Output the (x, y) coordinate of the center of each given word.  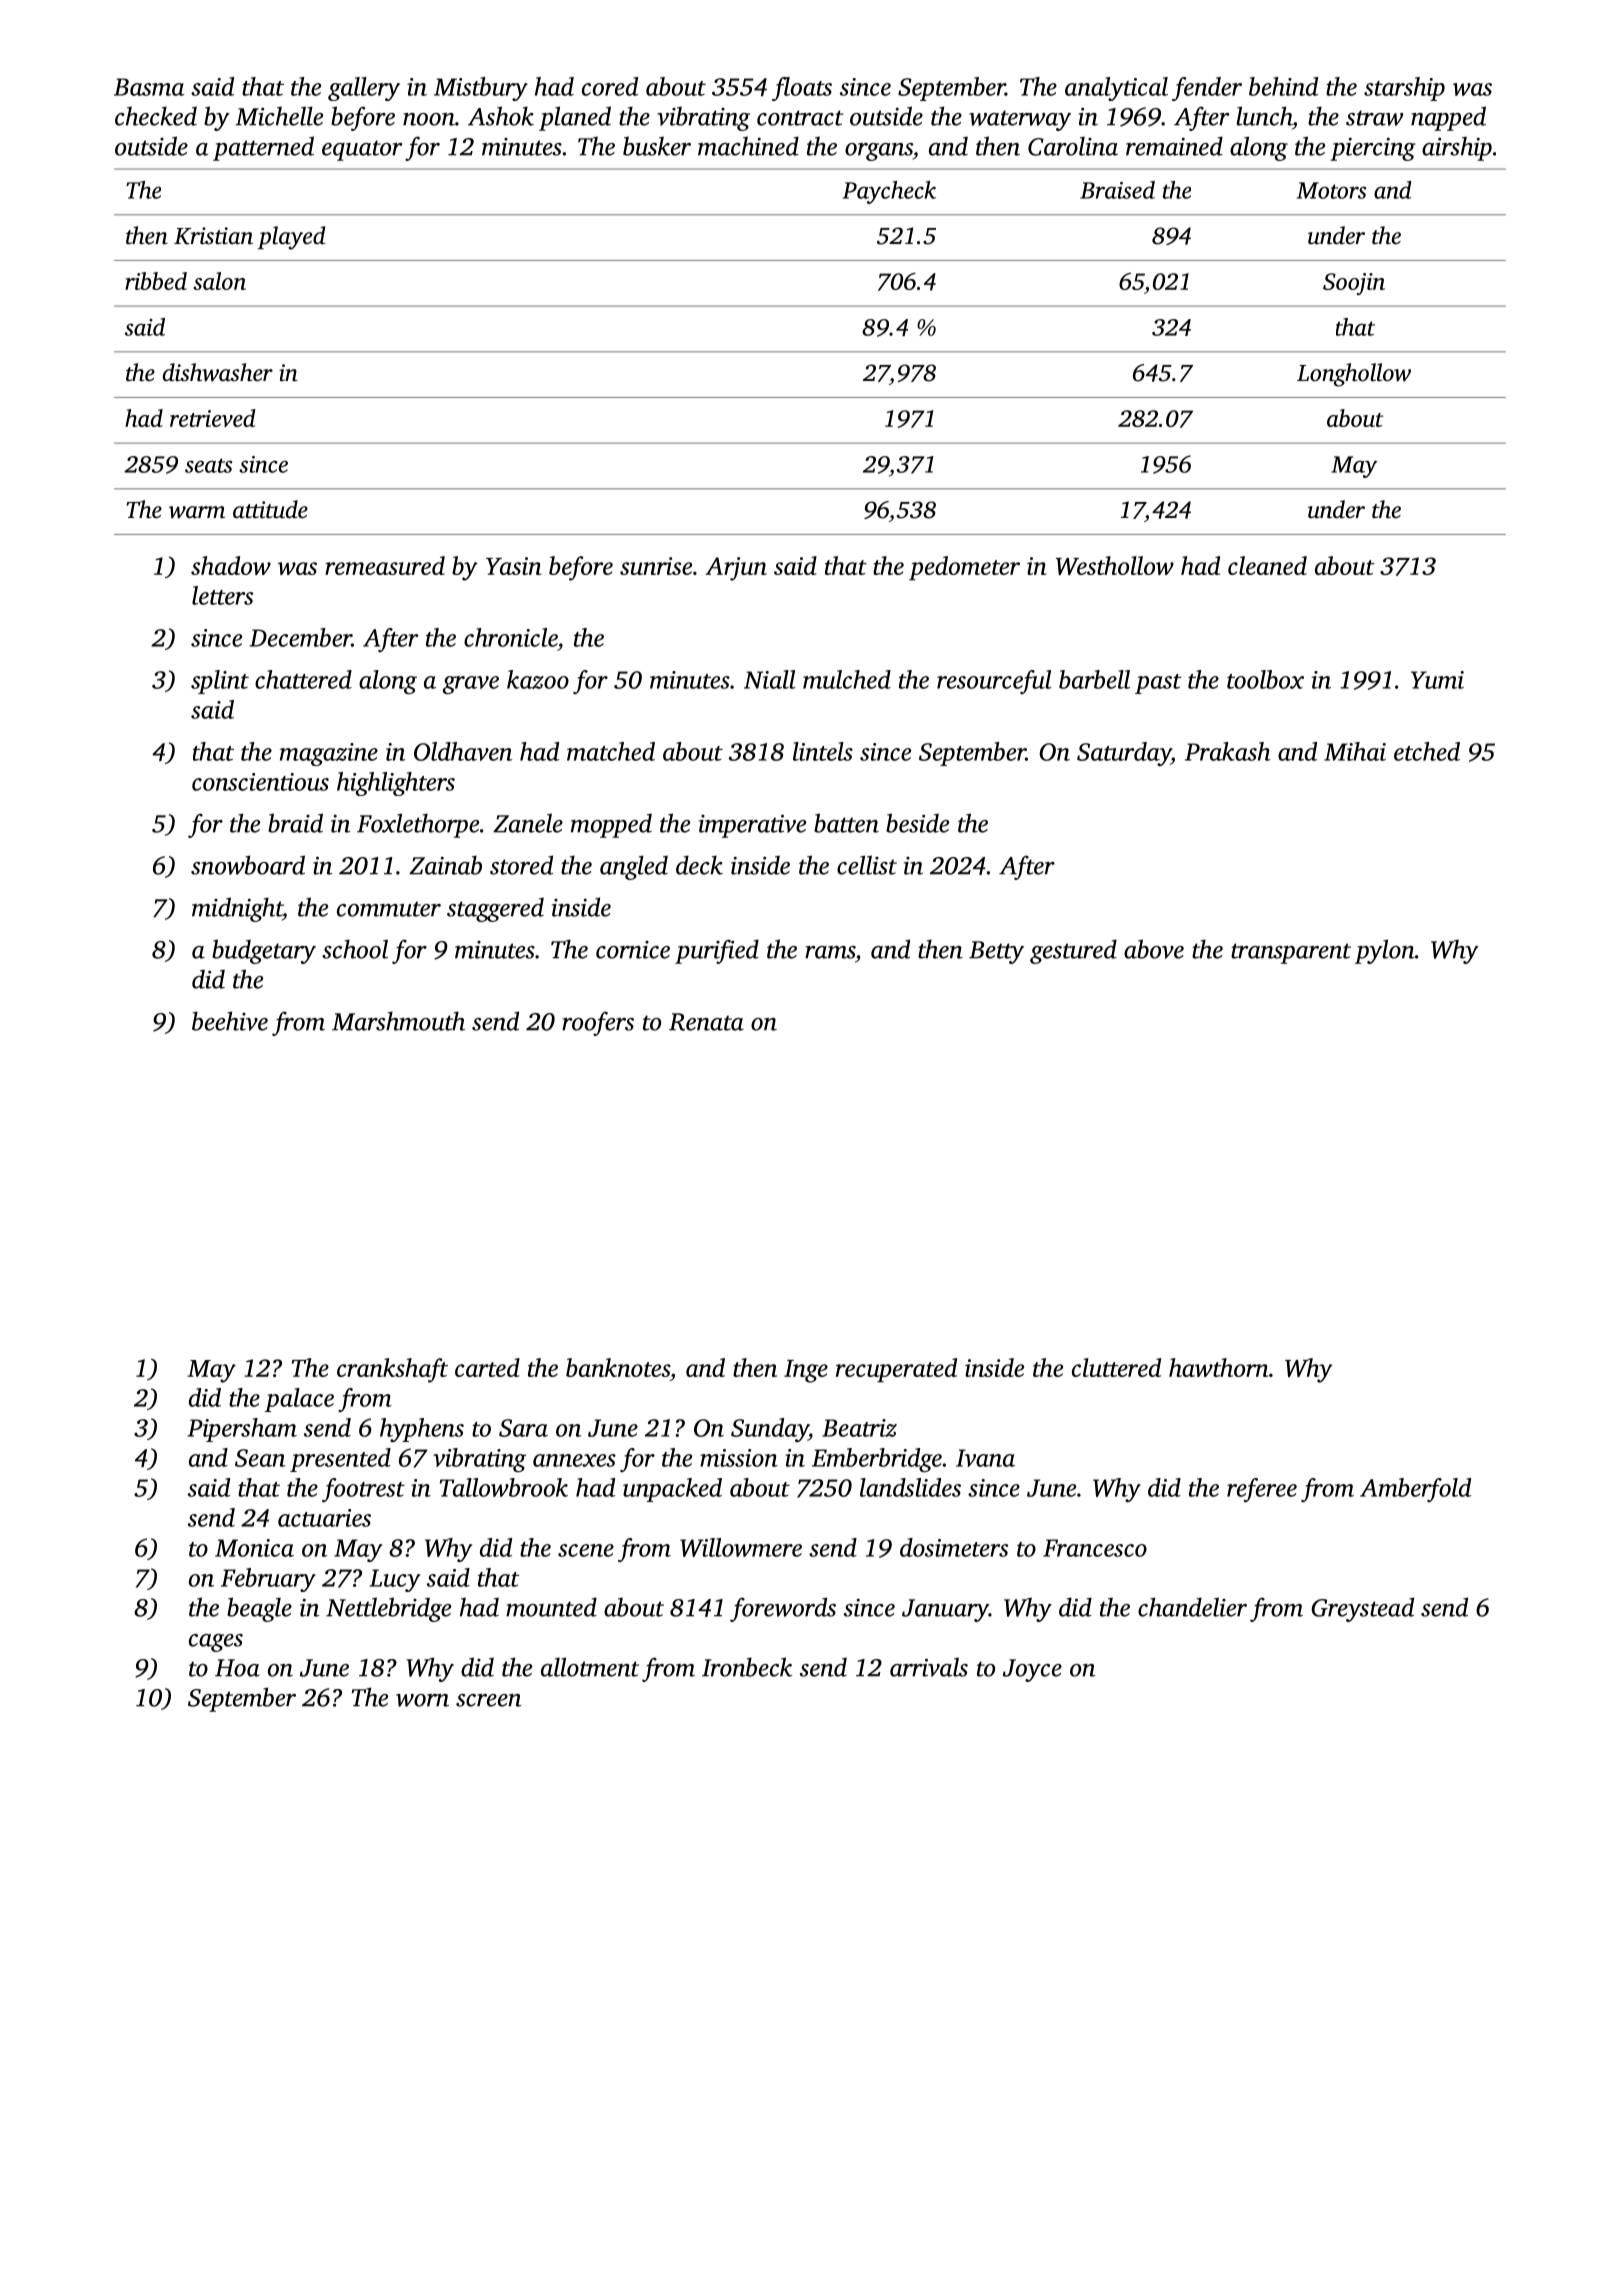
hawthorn (1219, 1367)
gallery (364, 89)
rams (830, 952)
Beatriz (859, 1428)
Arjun (736, 569)
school (355, 949)
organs (879, 152)
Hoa (237, 1668)
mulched (847, 679)
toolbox (1265, 679)
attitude (270, 509)
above (1154, 949)
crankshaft (392, 1370)
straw (1374, 118)
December (301, 637)
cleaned (1267, 565)
